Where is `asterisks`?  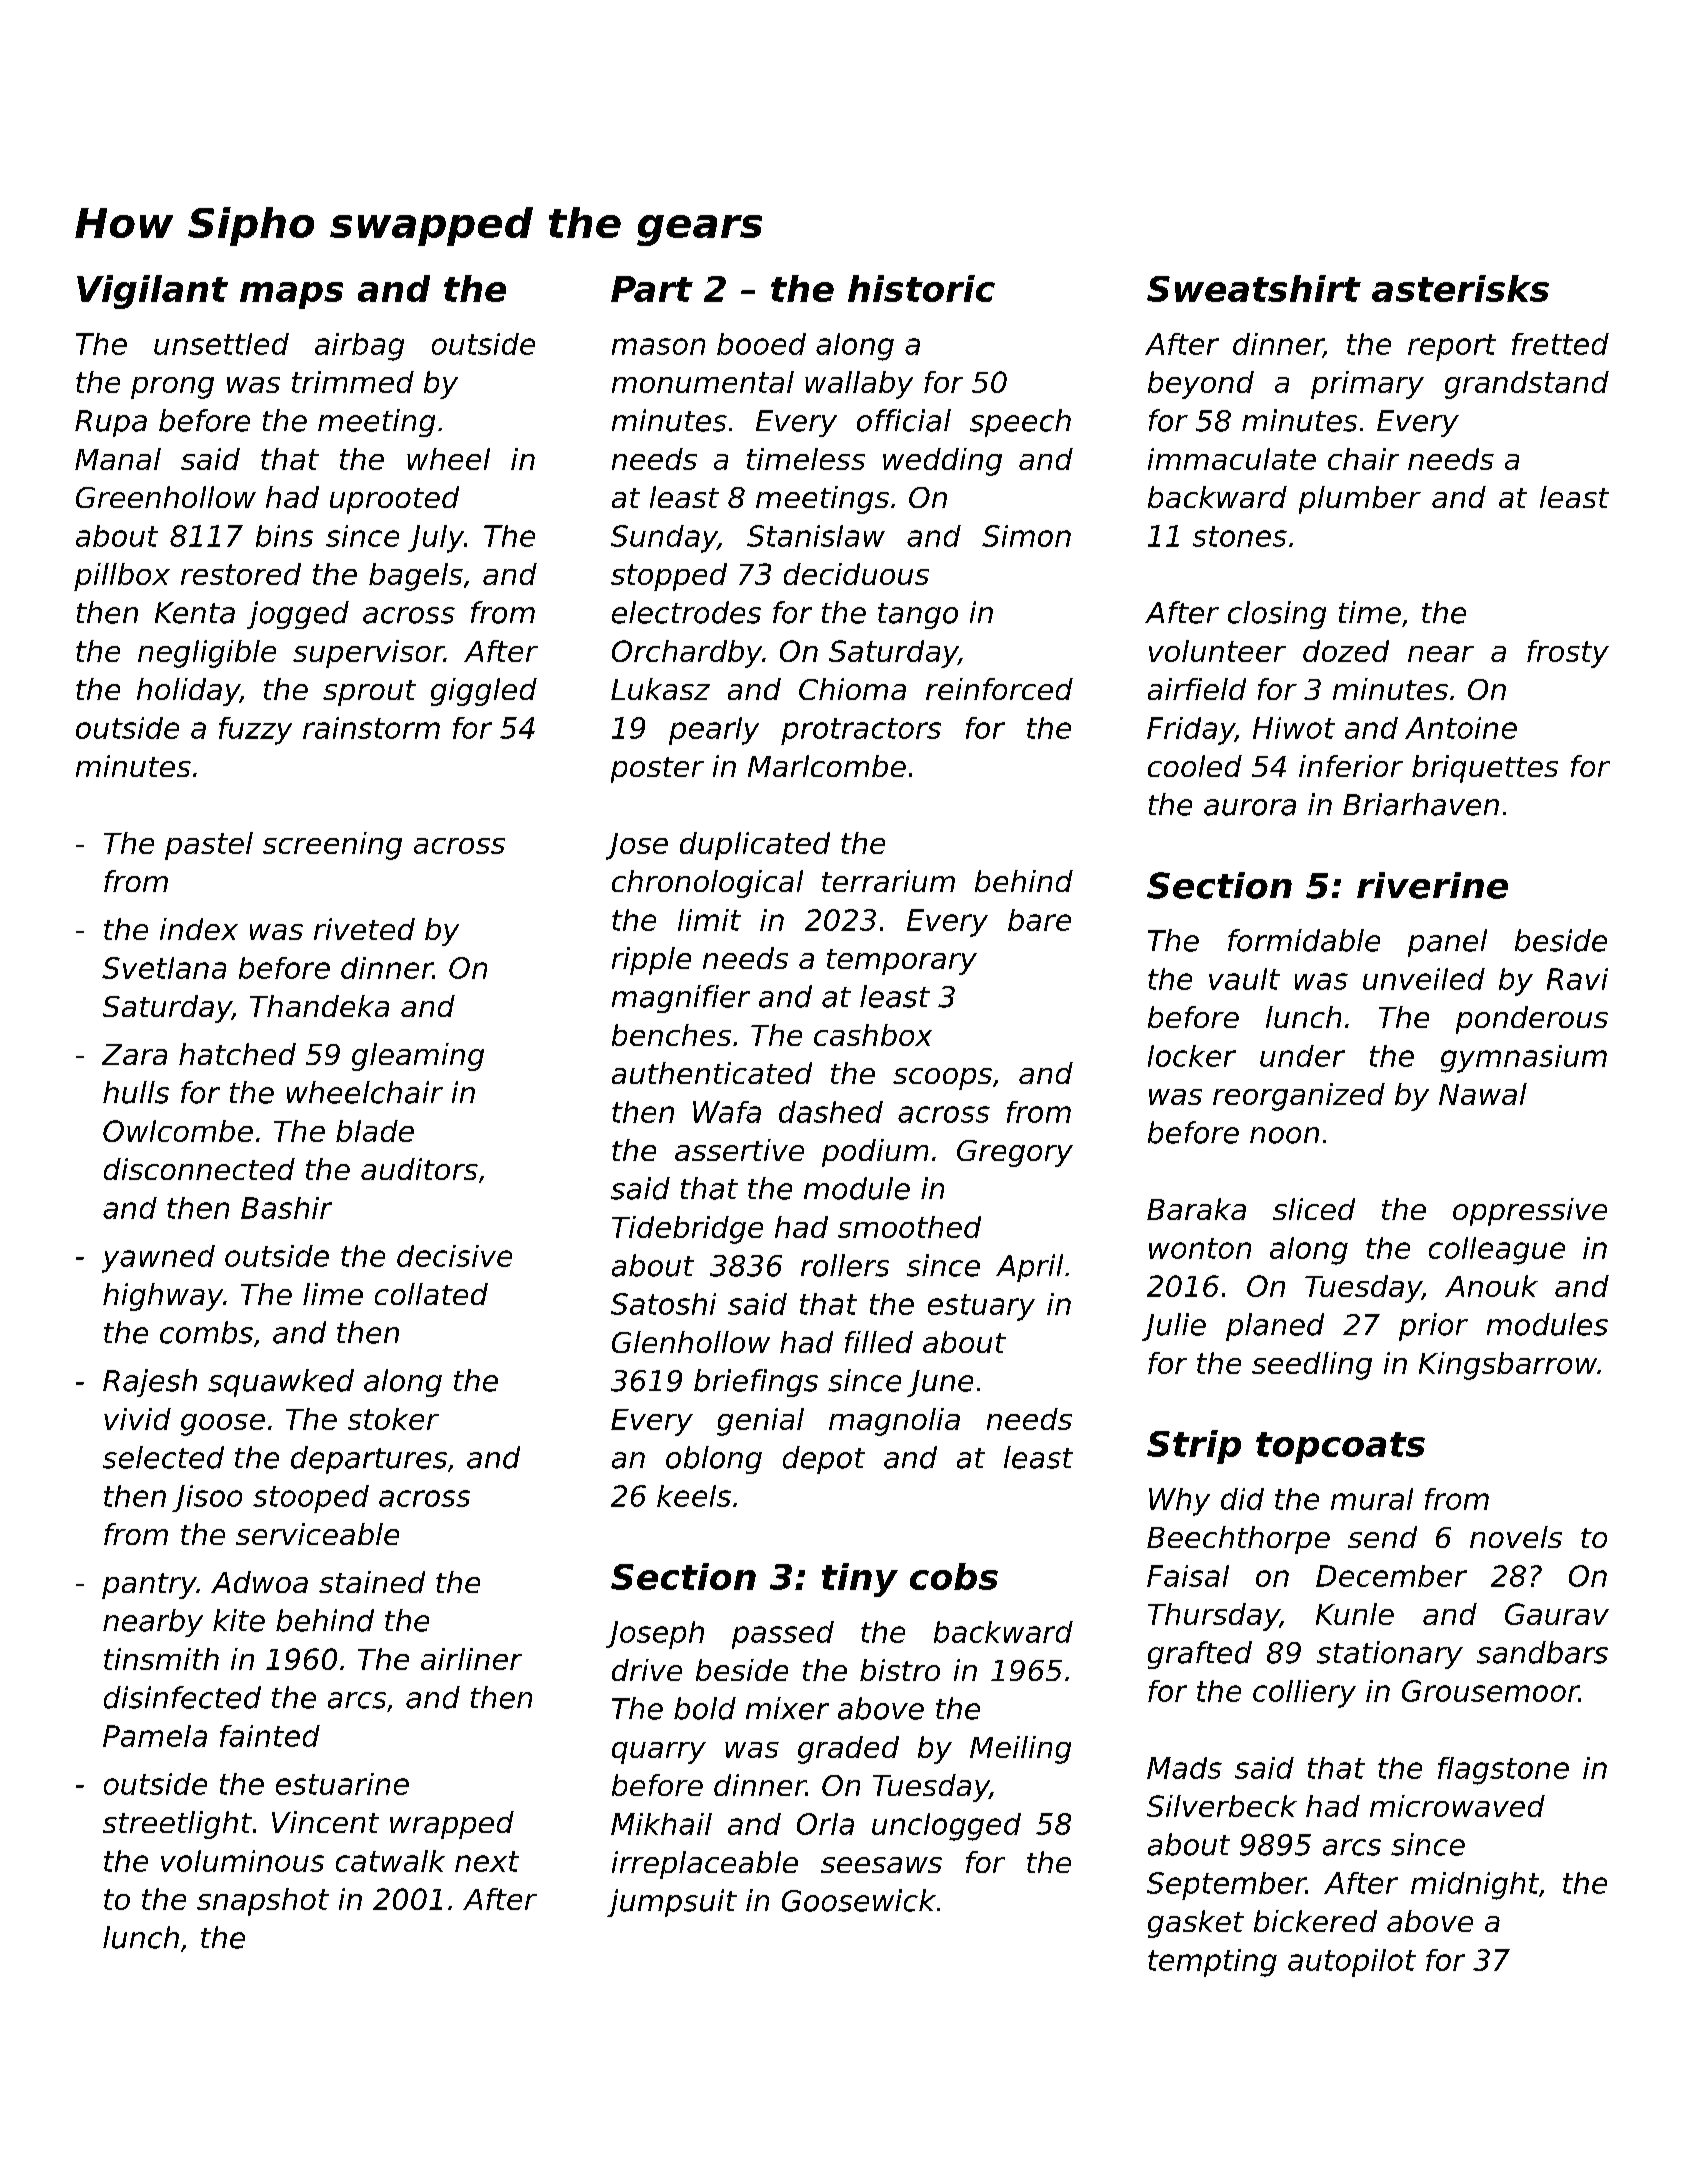
asterisks is located at coordinates (1460, 288).
